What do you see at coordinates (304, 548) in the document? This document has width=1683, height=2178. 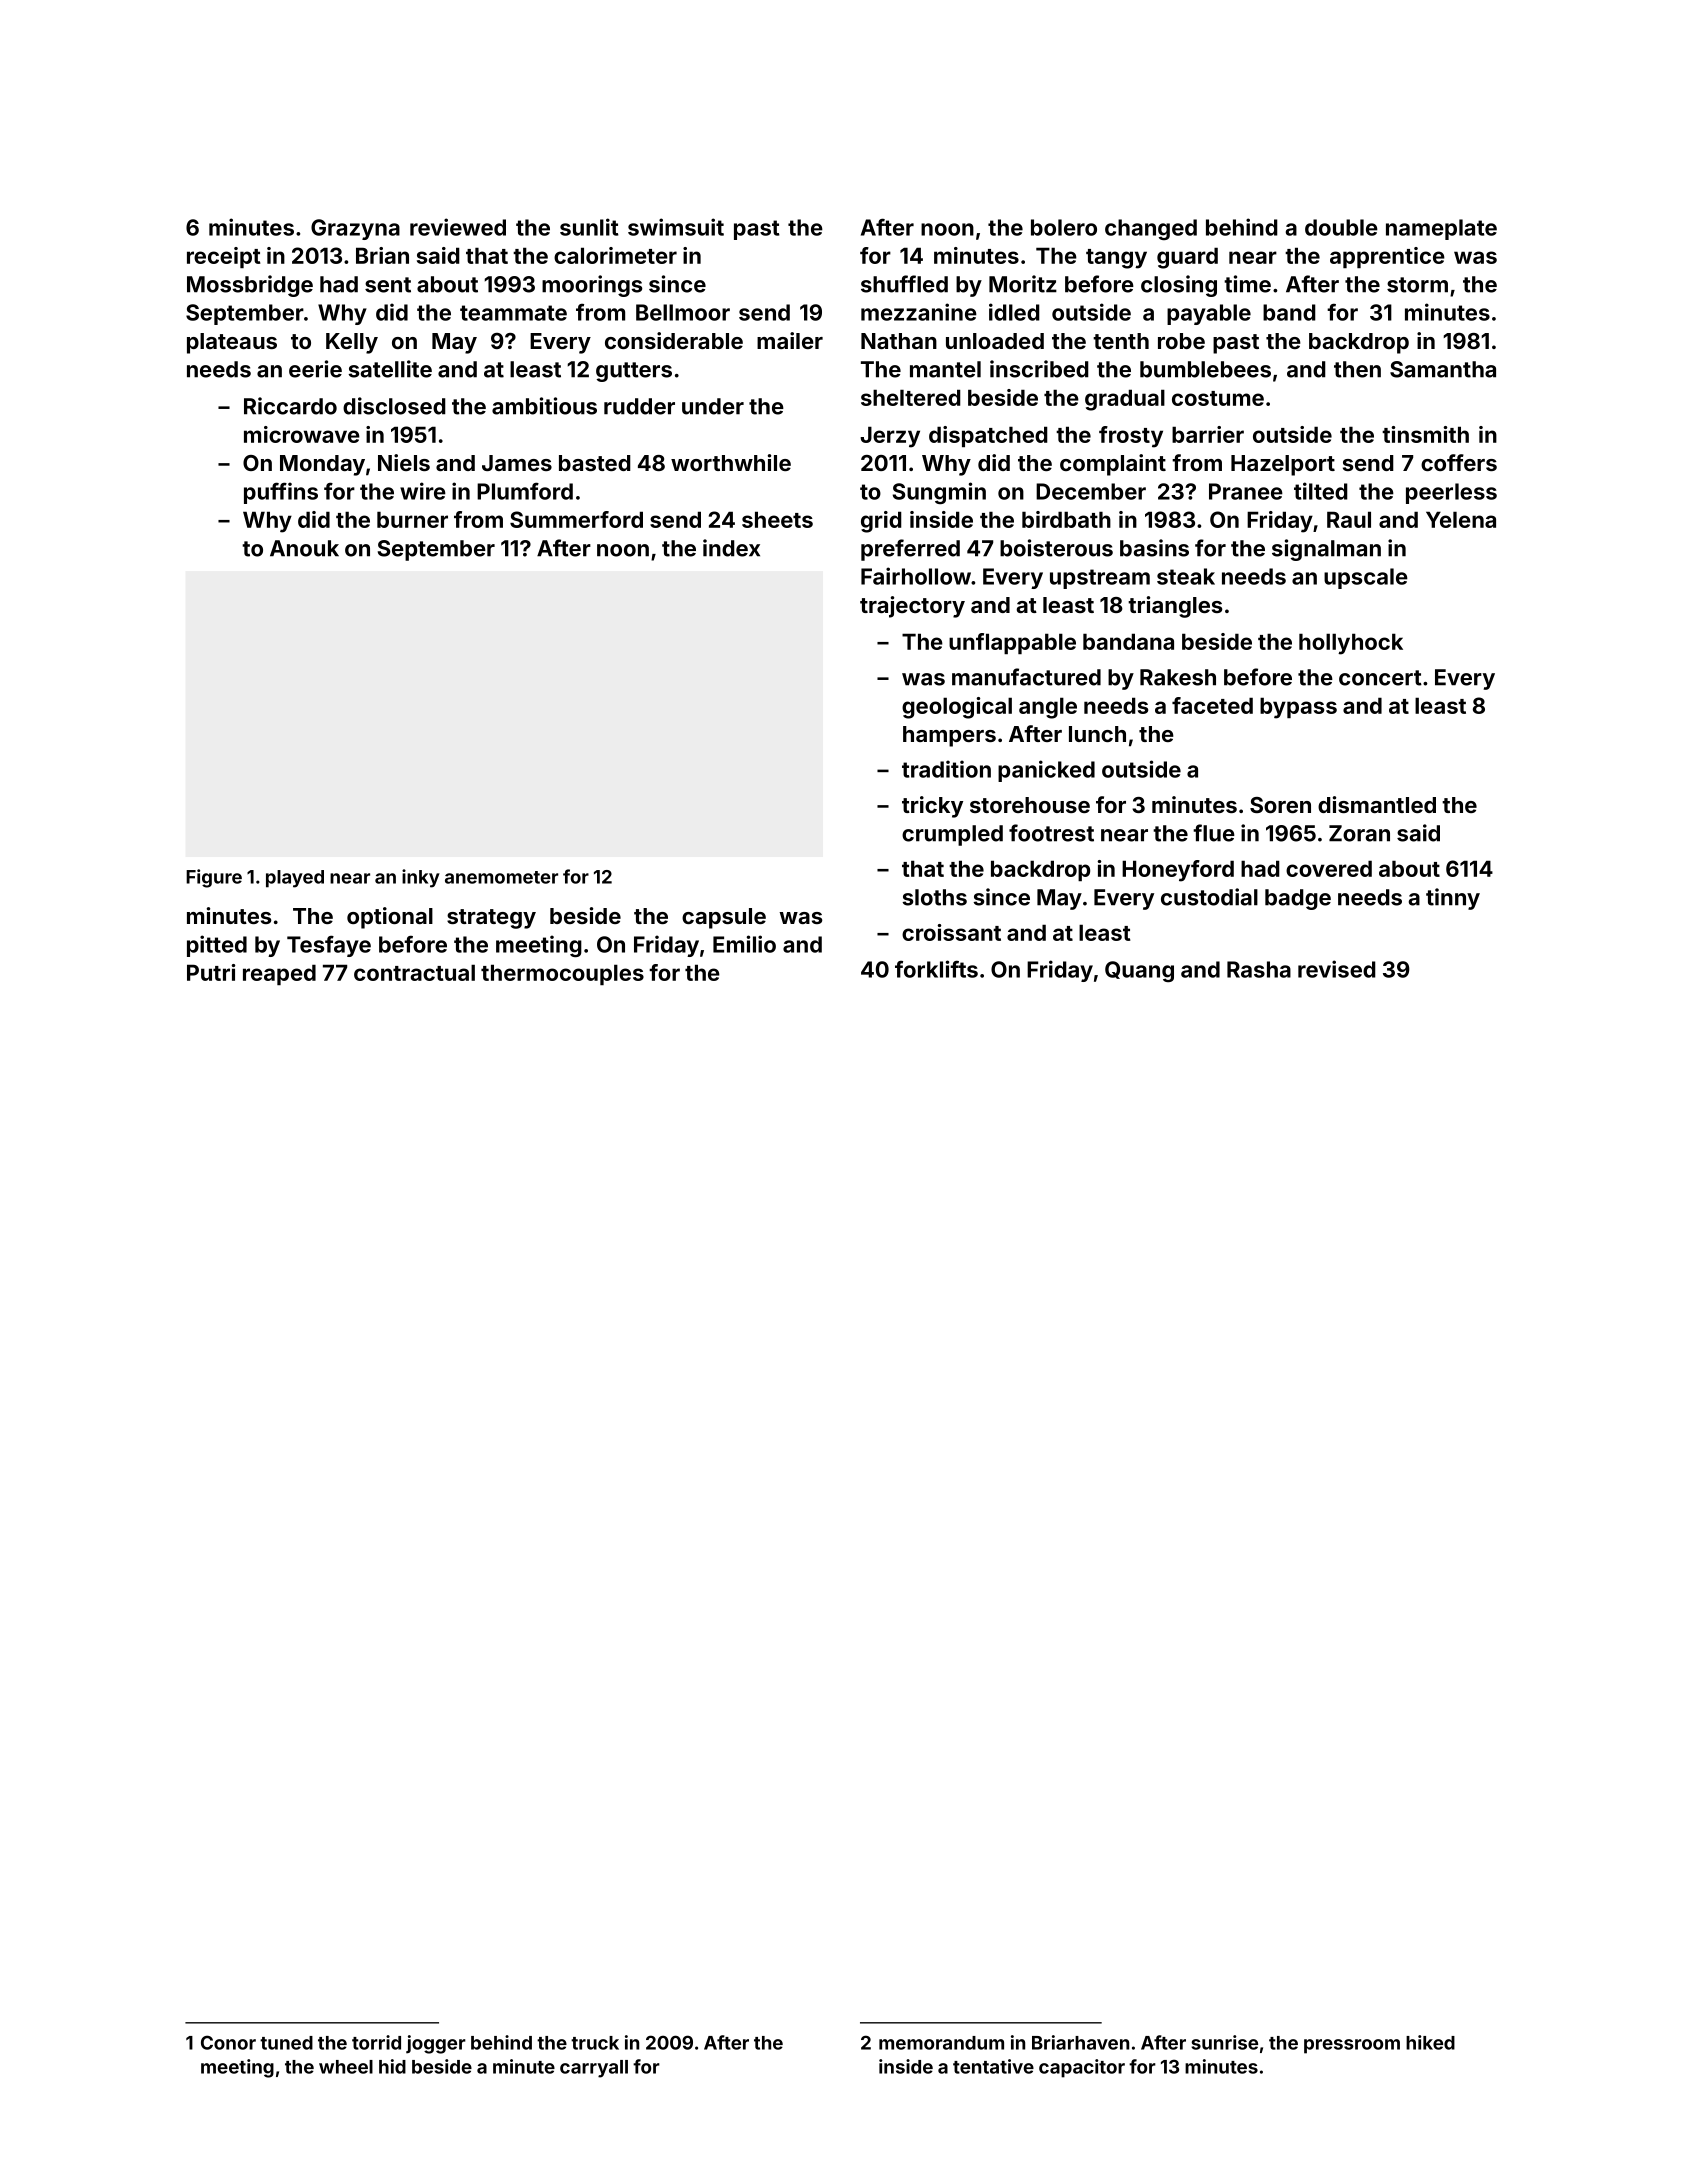 I see `Anouk` at bounding box center [304, 548].
